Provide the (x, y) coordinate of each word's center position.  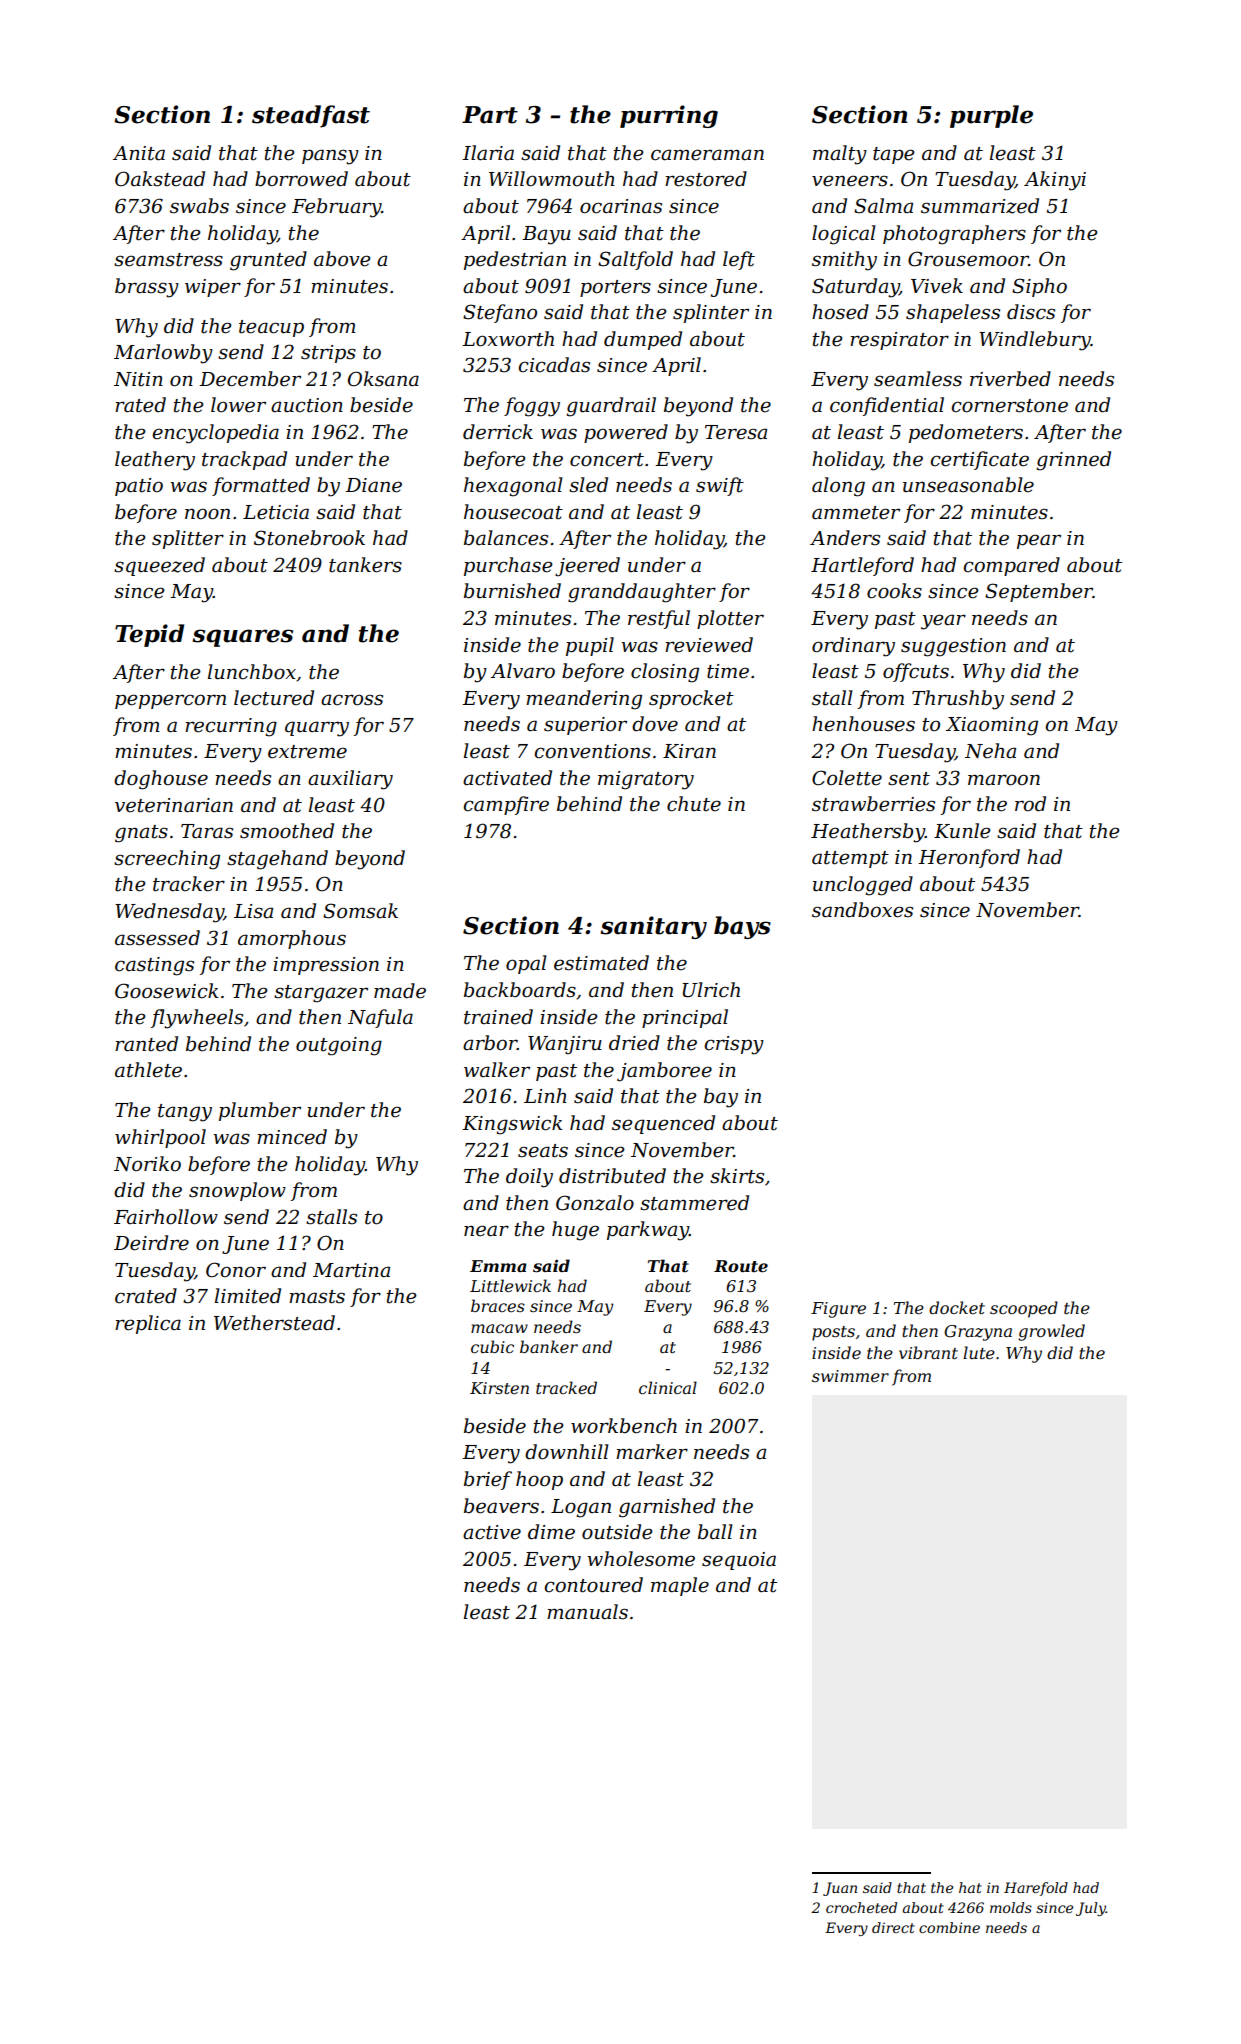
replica (148, 1324)
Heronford (969, 858)
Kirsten (499, 1388)
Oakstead (160, 179)
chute (694, 804)
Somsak (360, 911)
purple (991, 116)
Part (490, 115)
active (492, 1532)
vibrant (928, 1352)
